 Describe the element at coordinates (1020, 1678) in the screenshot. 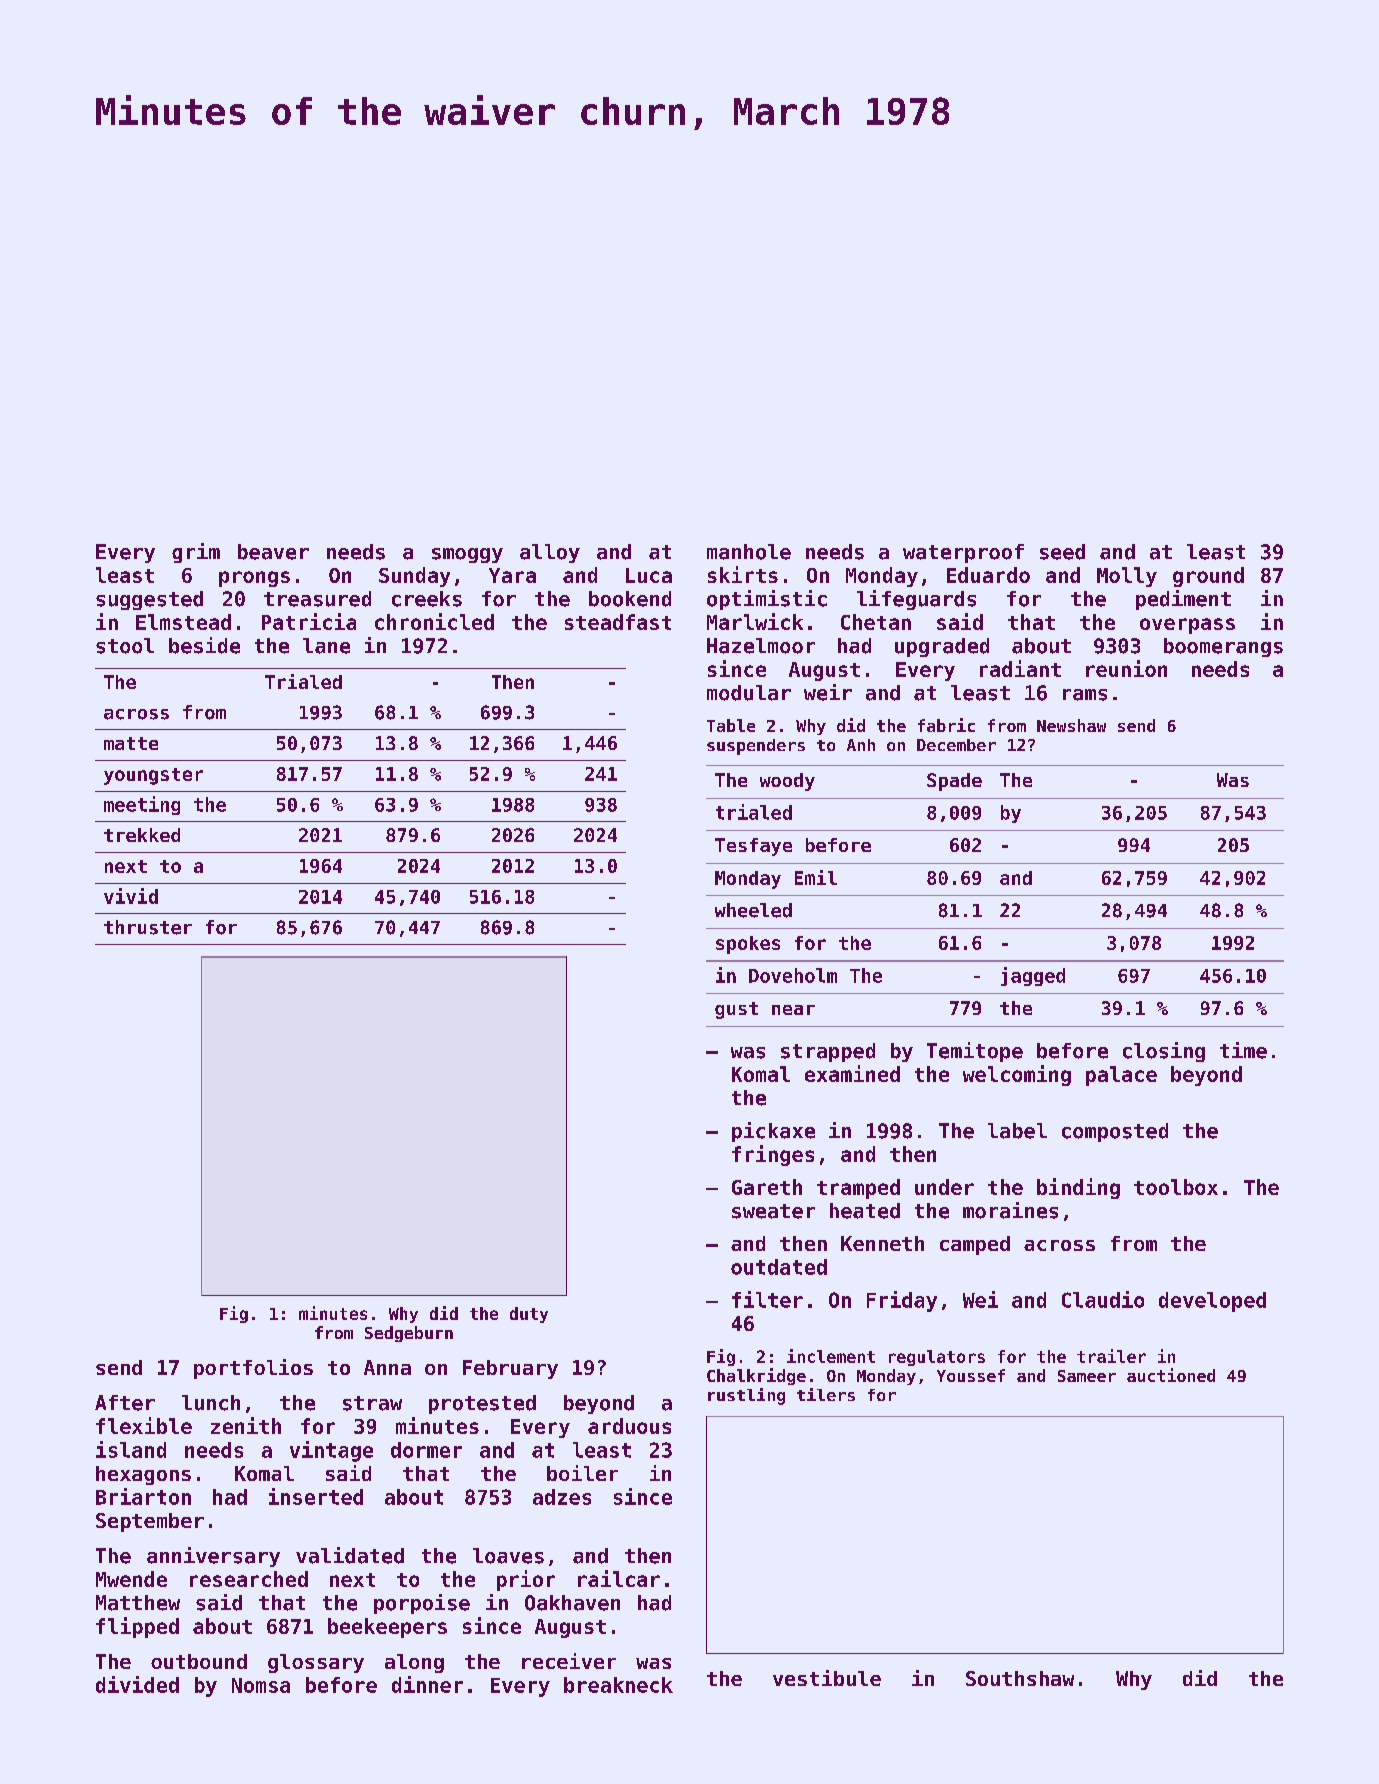

I see `Southshaw` at that location.
